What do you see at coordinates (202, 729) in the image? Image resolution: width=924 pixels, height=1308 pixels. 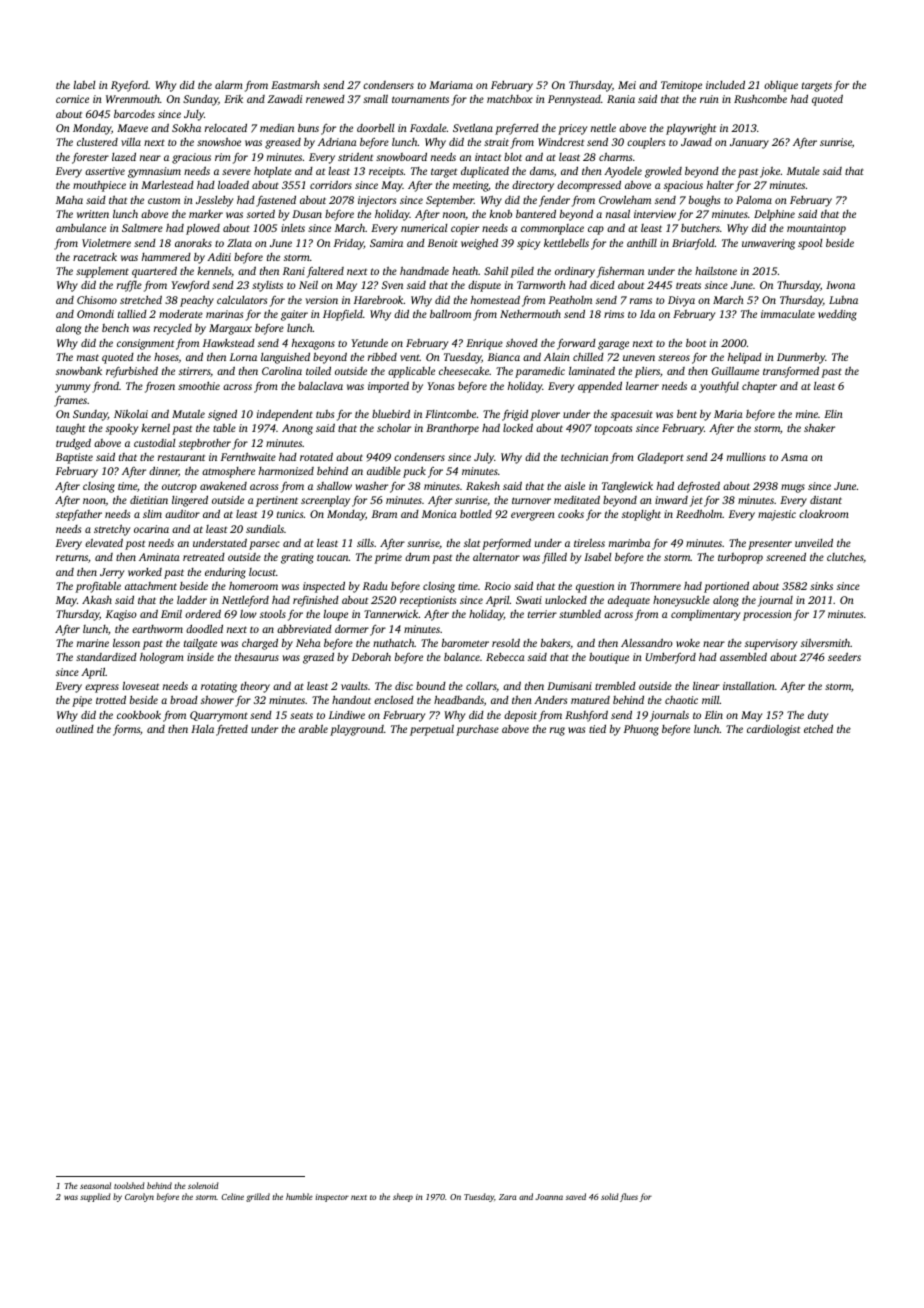 I see `Hala` at bounding box center [202, 729].
